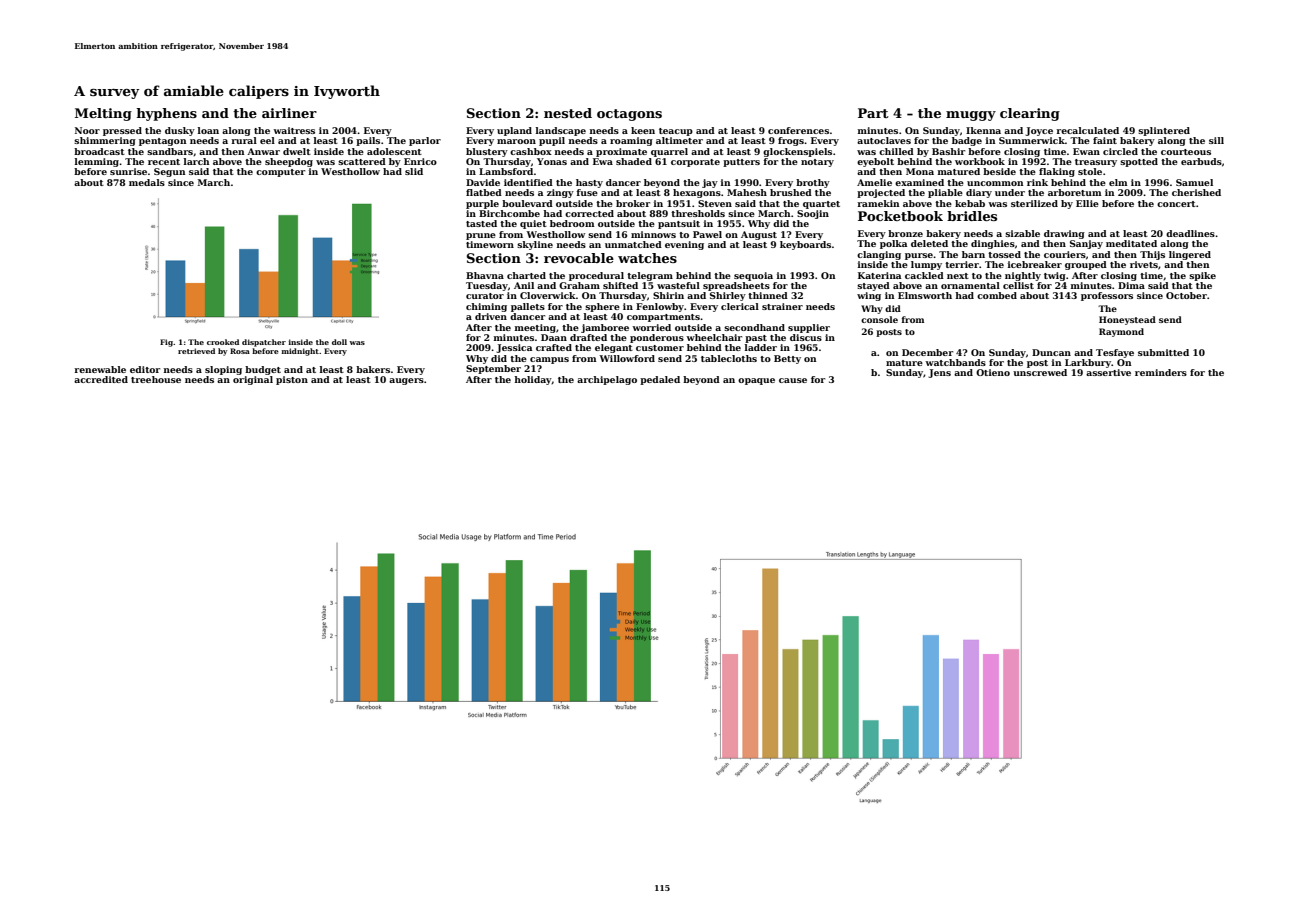 This image has height=924, width=1308. What do you see at coordinates (552, 141) in the image?
I see `pupil` at bounding box center [552, 141].
